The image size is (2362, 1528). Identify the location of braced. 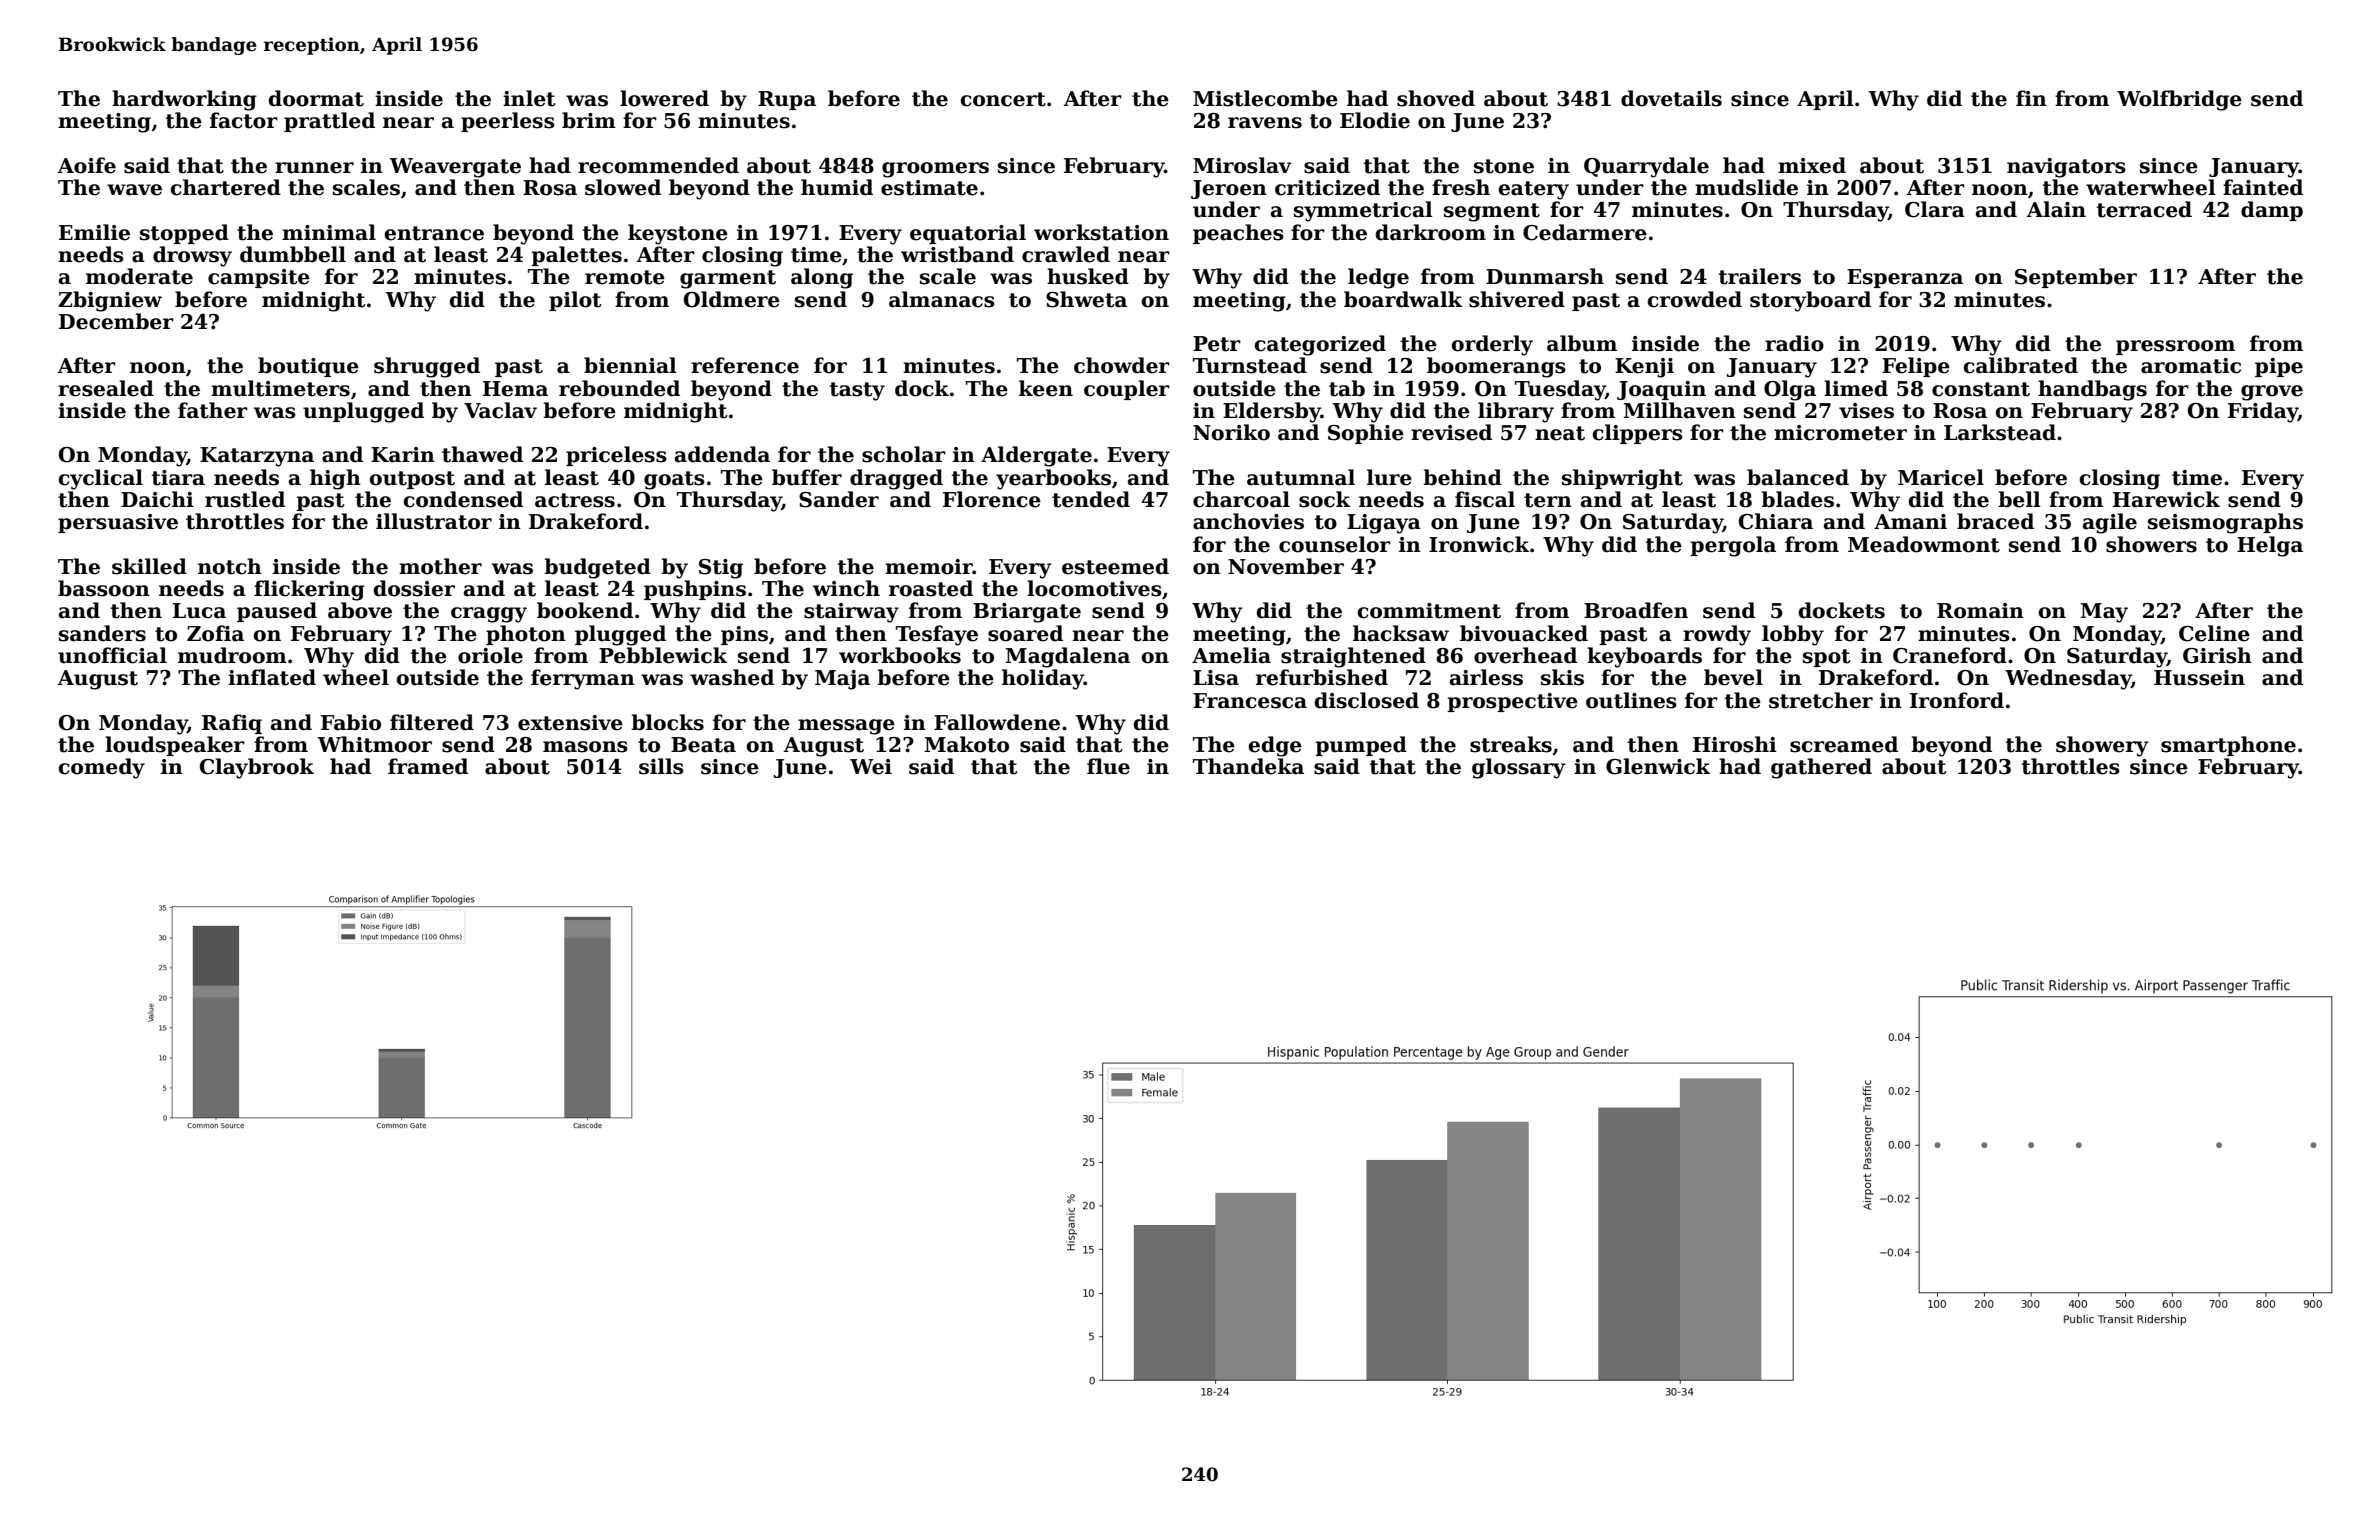
(1995, 521).
